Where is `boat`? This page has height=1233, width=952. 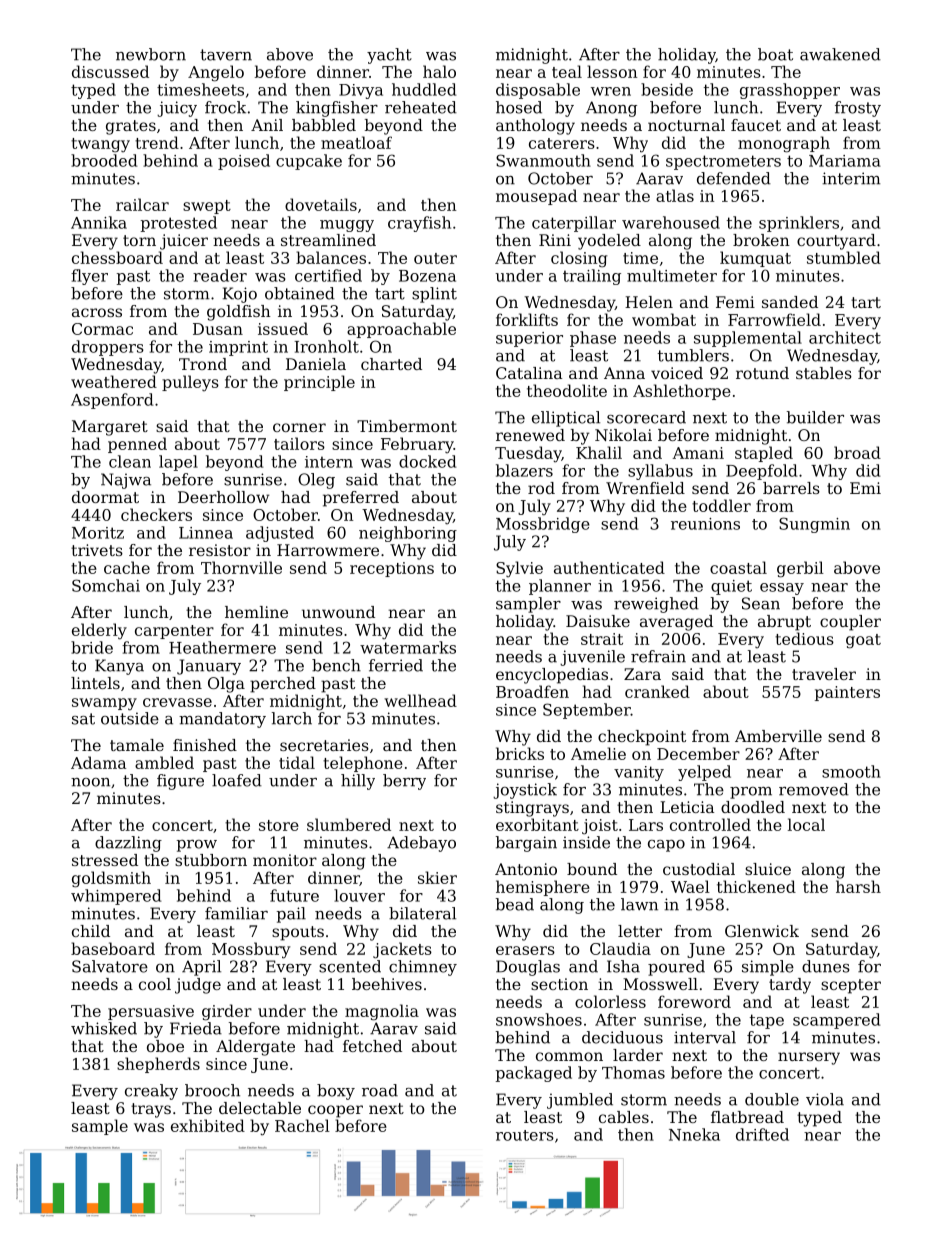 boat is located at coordinates (775, 54).
